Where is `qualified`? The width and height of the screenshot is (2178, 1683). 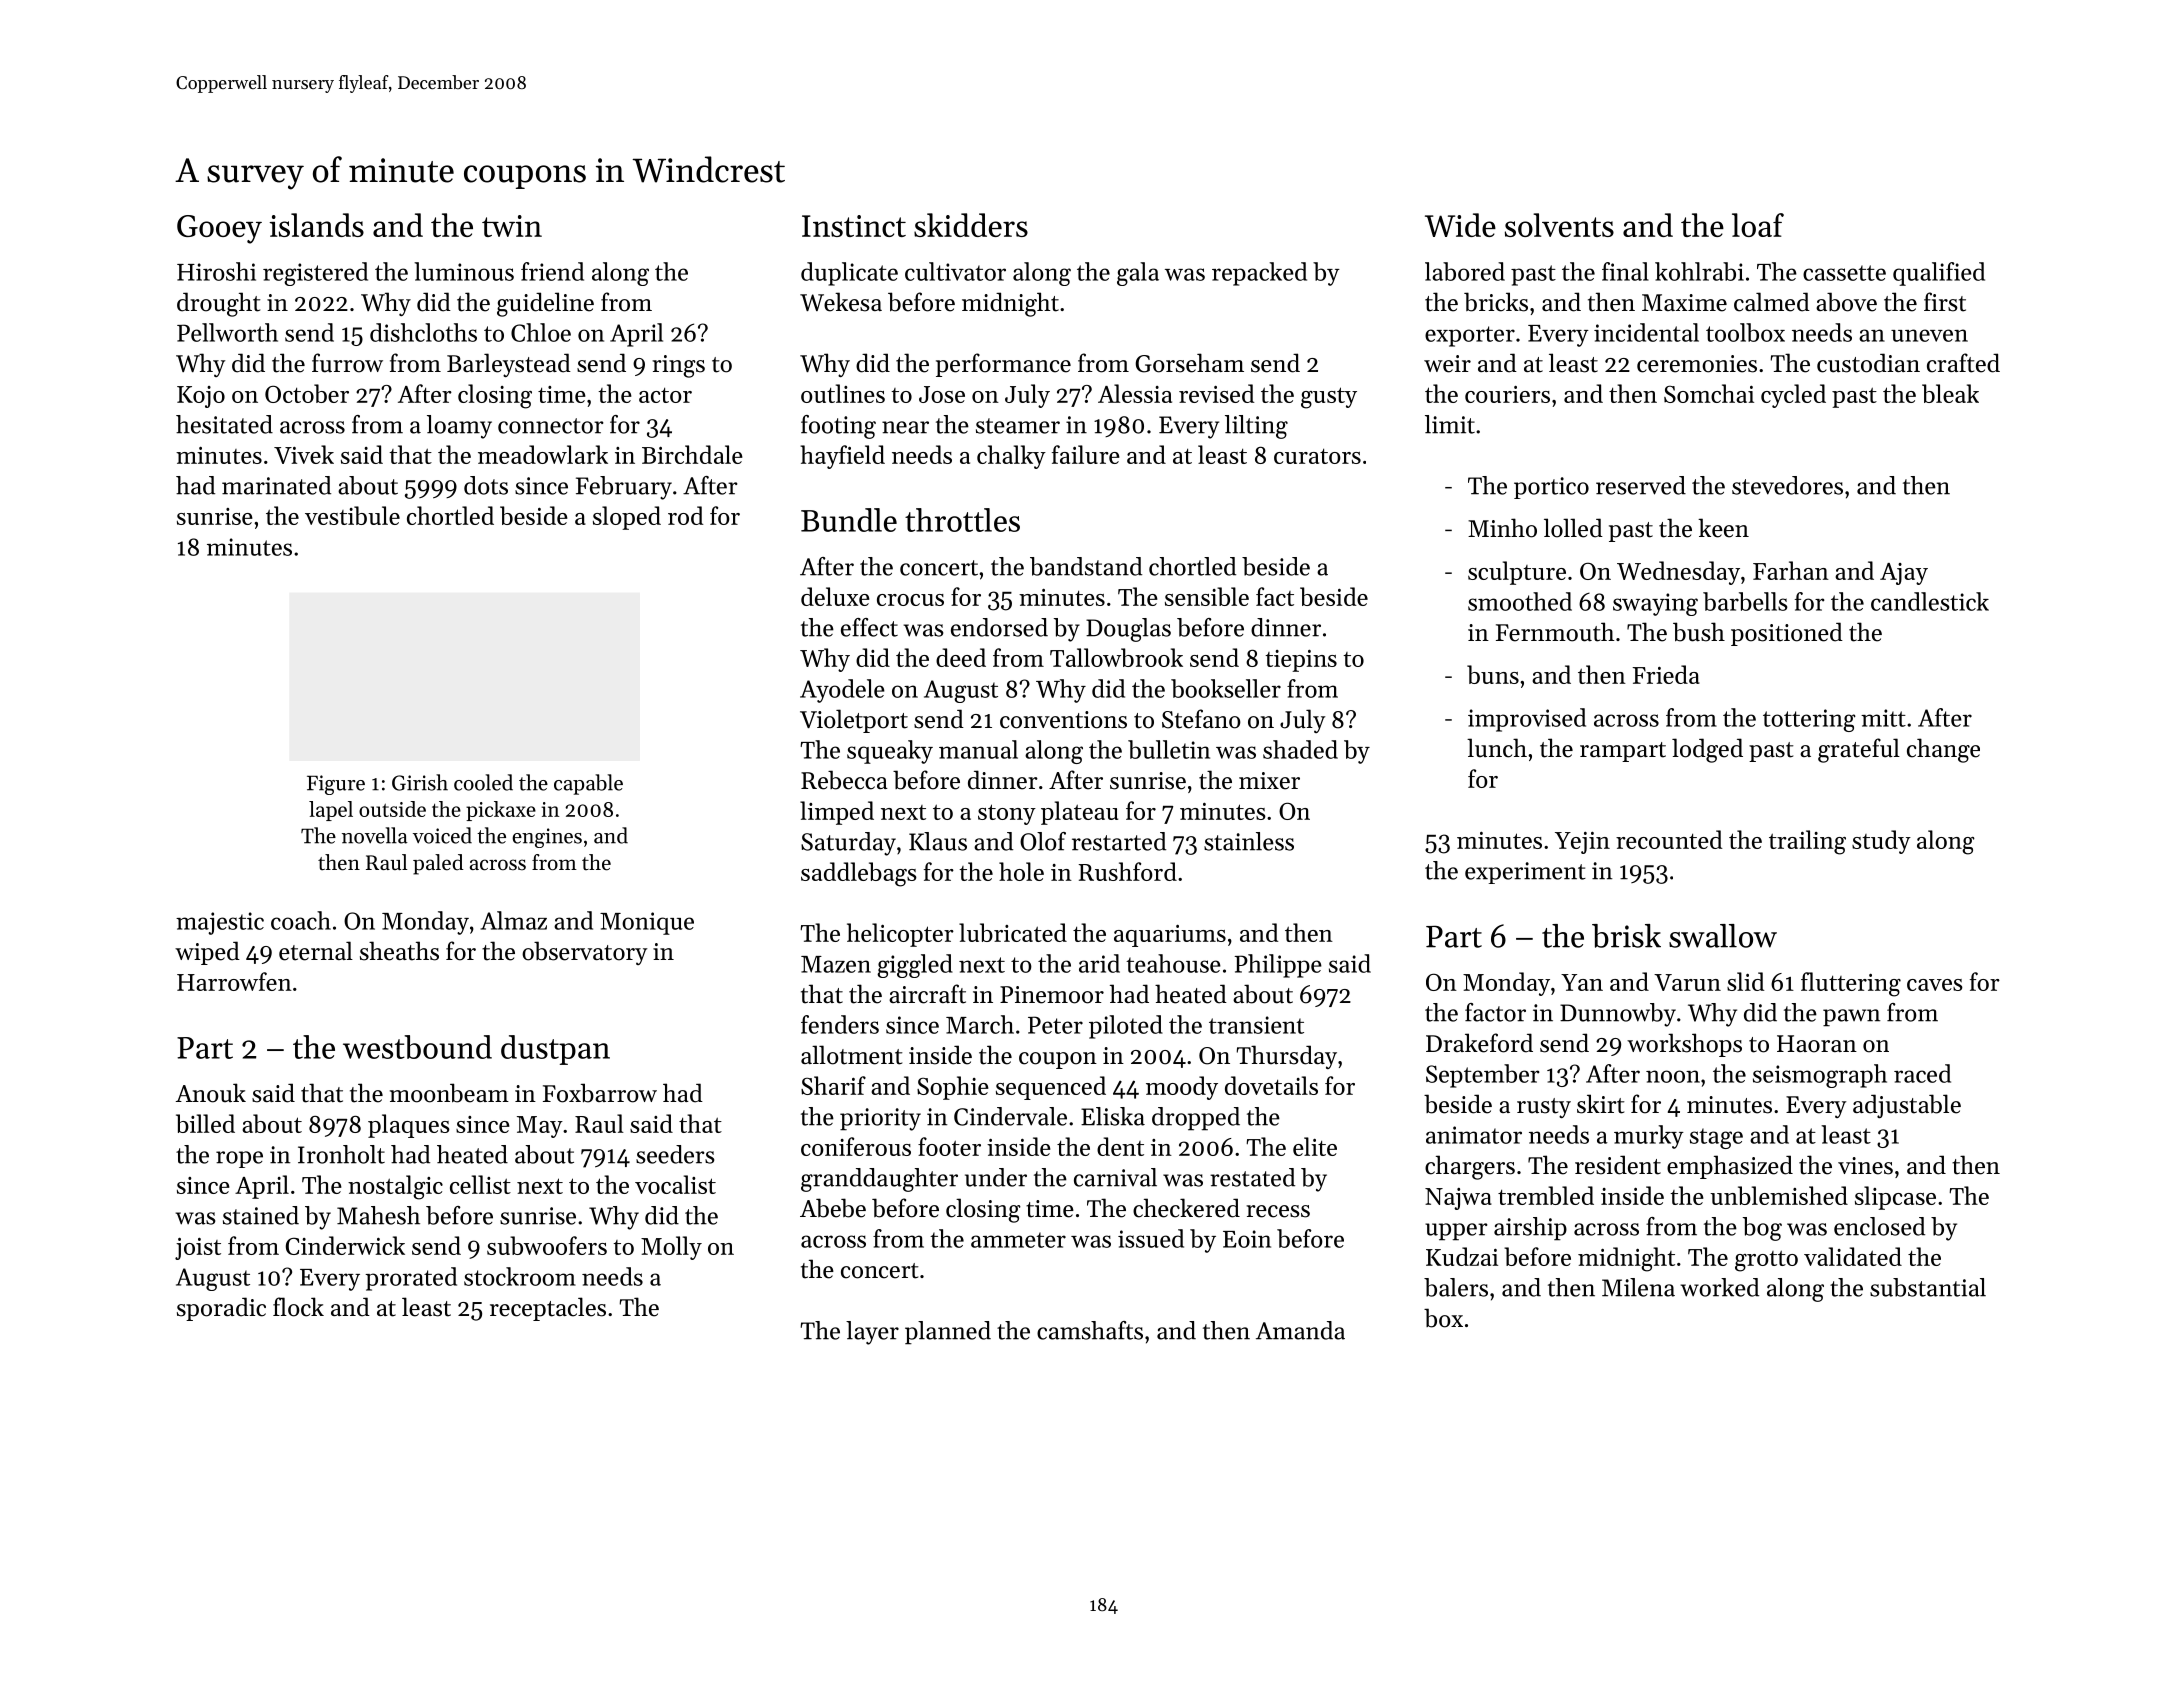
qualified is located at coordinates (1939, 274).
